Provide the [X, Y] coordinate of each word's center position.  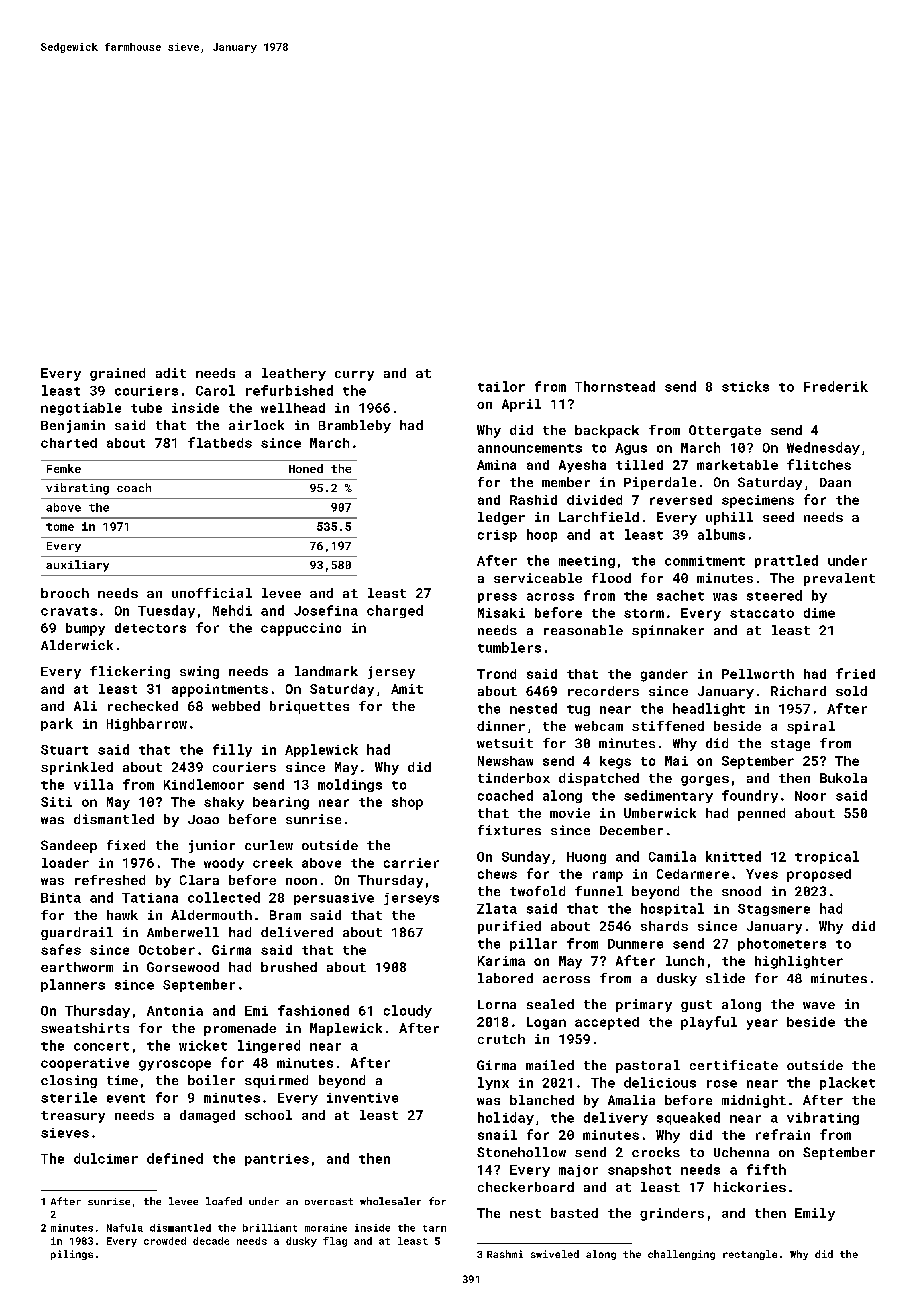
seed [778, 517]
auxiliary [77, 566]
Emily [815, 1214]
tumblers [509, 647]
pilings [72, 1255]
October [167, 950]
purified [509, 927]
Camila [672, 856]
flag [335, 1242]
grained [117, 374]
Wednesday [823, 448]
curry [354, 376]
